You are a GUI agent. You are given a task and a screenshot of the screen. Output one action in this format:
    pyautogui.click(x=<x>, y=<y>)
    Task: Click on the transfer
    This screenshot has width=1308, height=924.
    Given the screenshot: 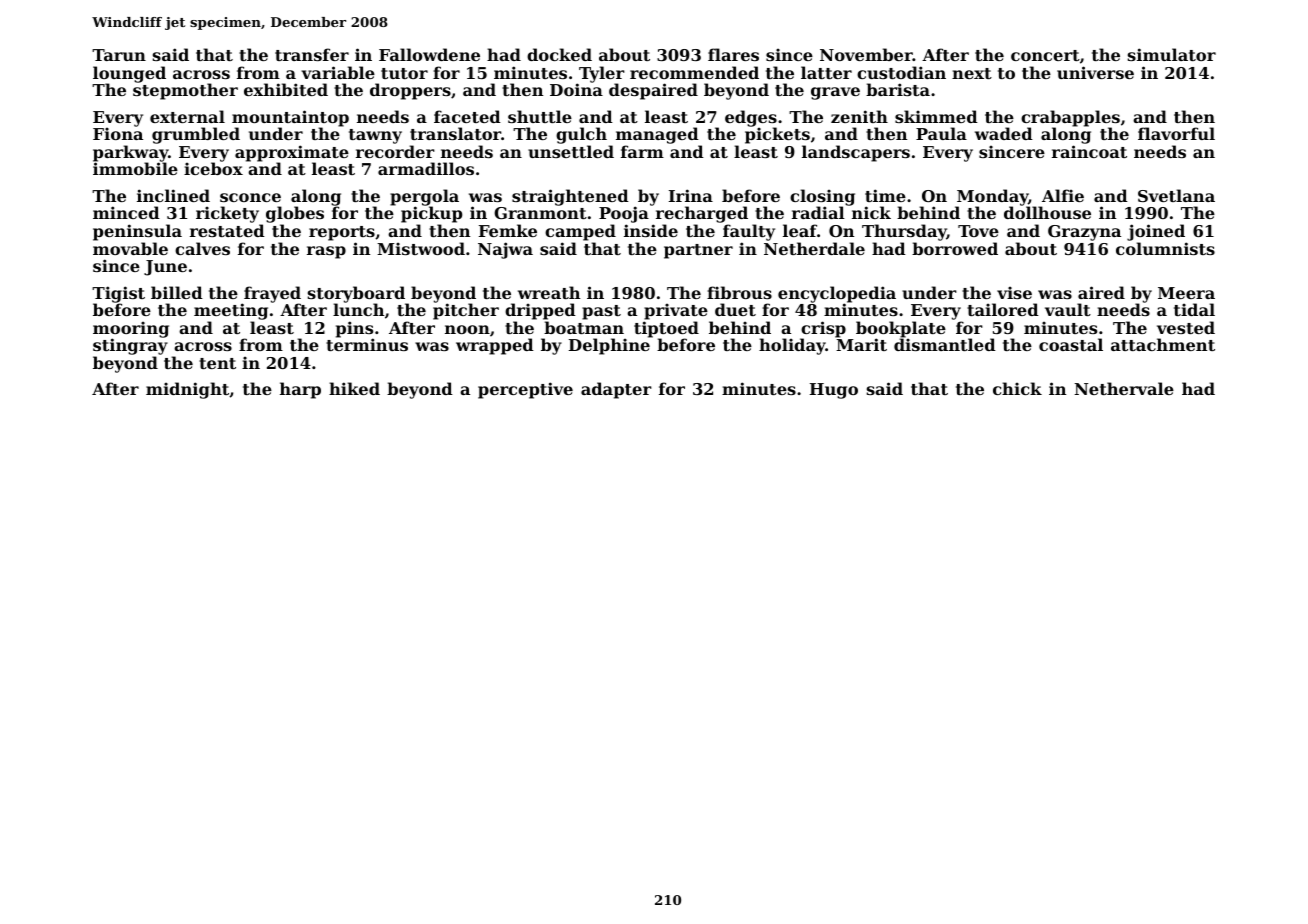 What is the action you would take?
    pyautogui.click(x=312, y=54)
